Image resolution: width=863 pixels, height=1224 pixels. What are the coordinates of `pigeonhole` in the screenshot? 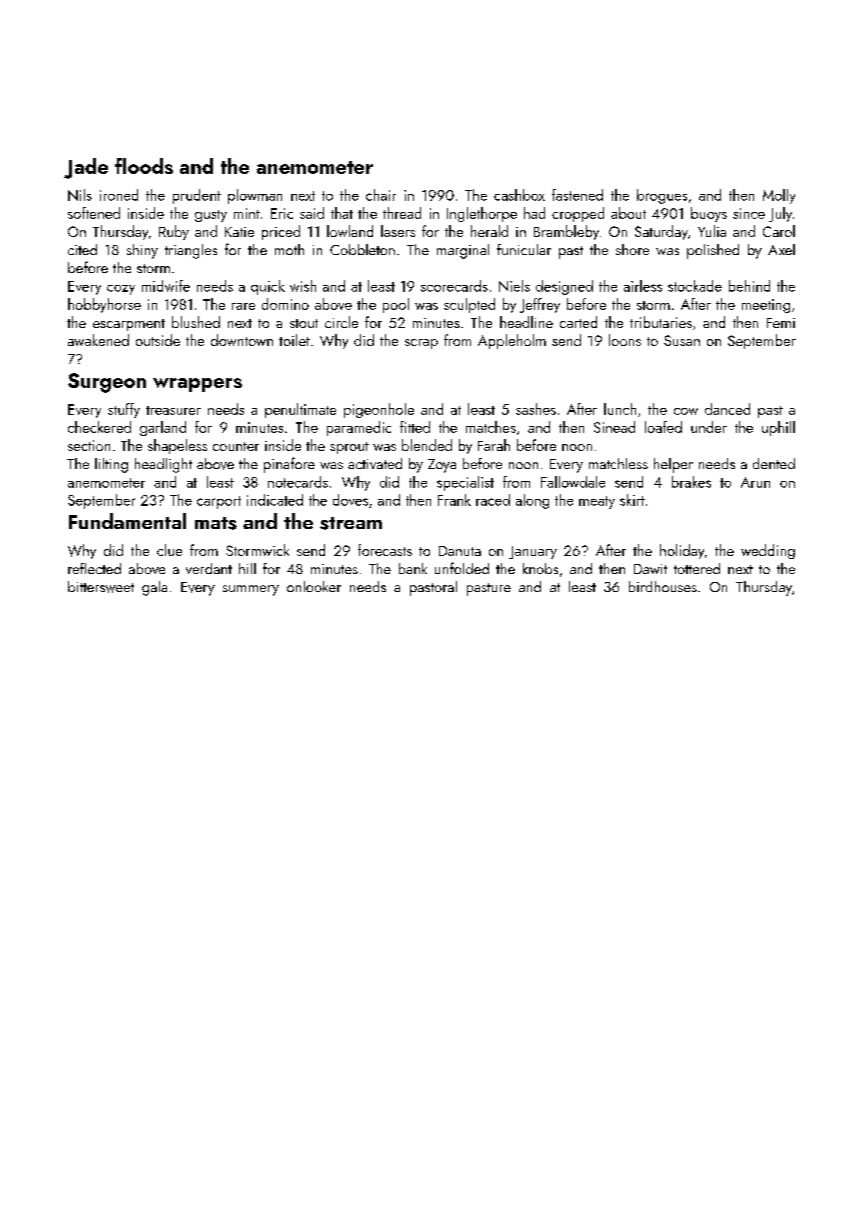 It's located at (379, 410).
